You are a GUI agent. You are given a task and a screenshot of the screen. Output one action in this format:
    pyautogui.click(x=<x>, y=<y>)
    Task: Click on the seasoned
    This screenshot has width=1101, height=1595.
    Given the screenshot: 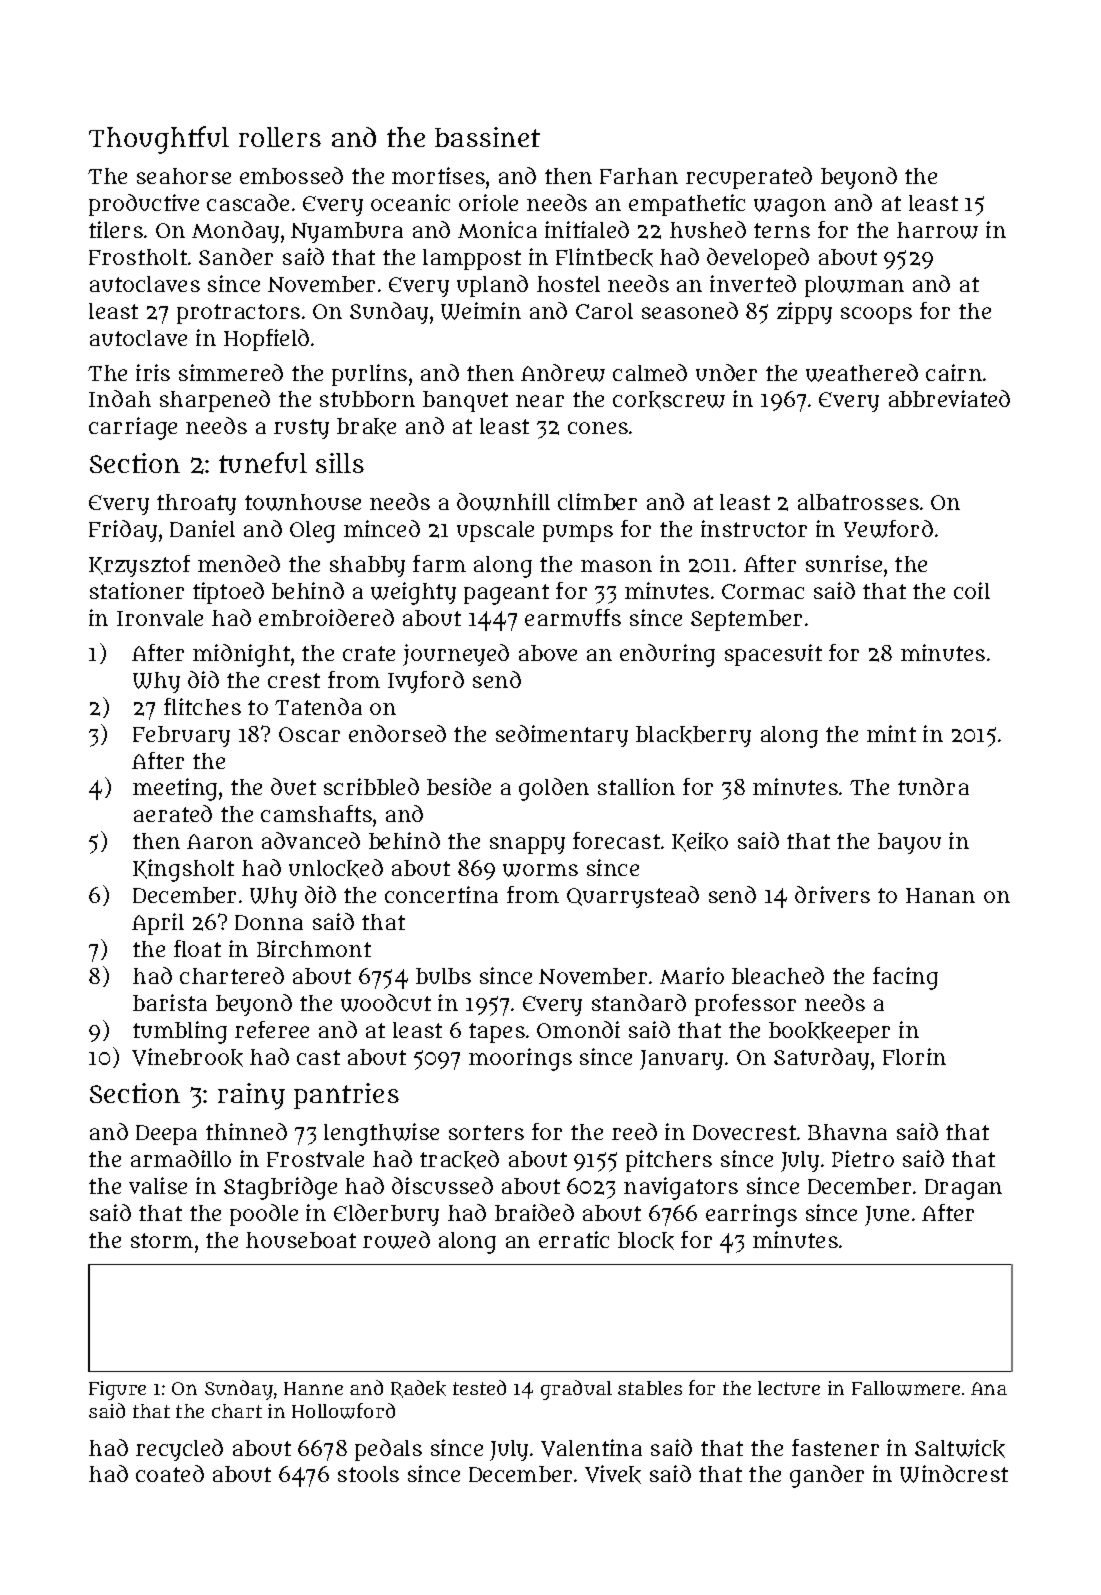 What is the action you would take?
    pyautogui.click(x=690, y=310)
